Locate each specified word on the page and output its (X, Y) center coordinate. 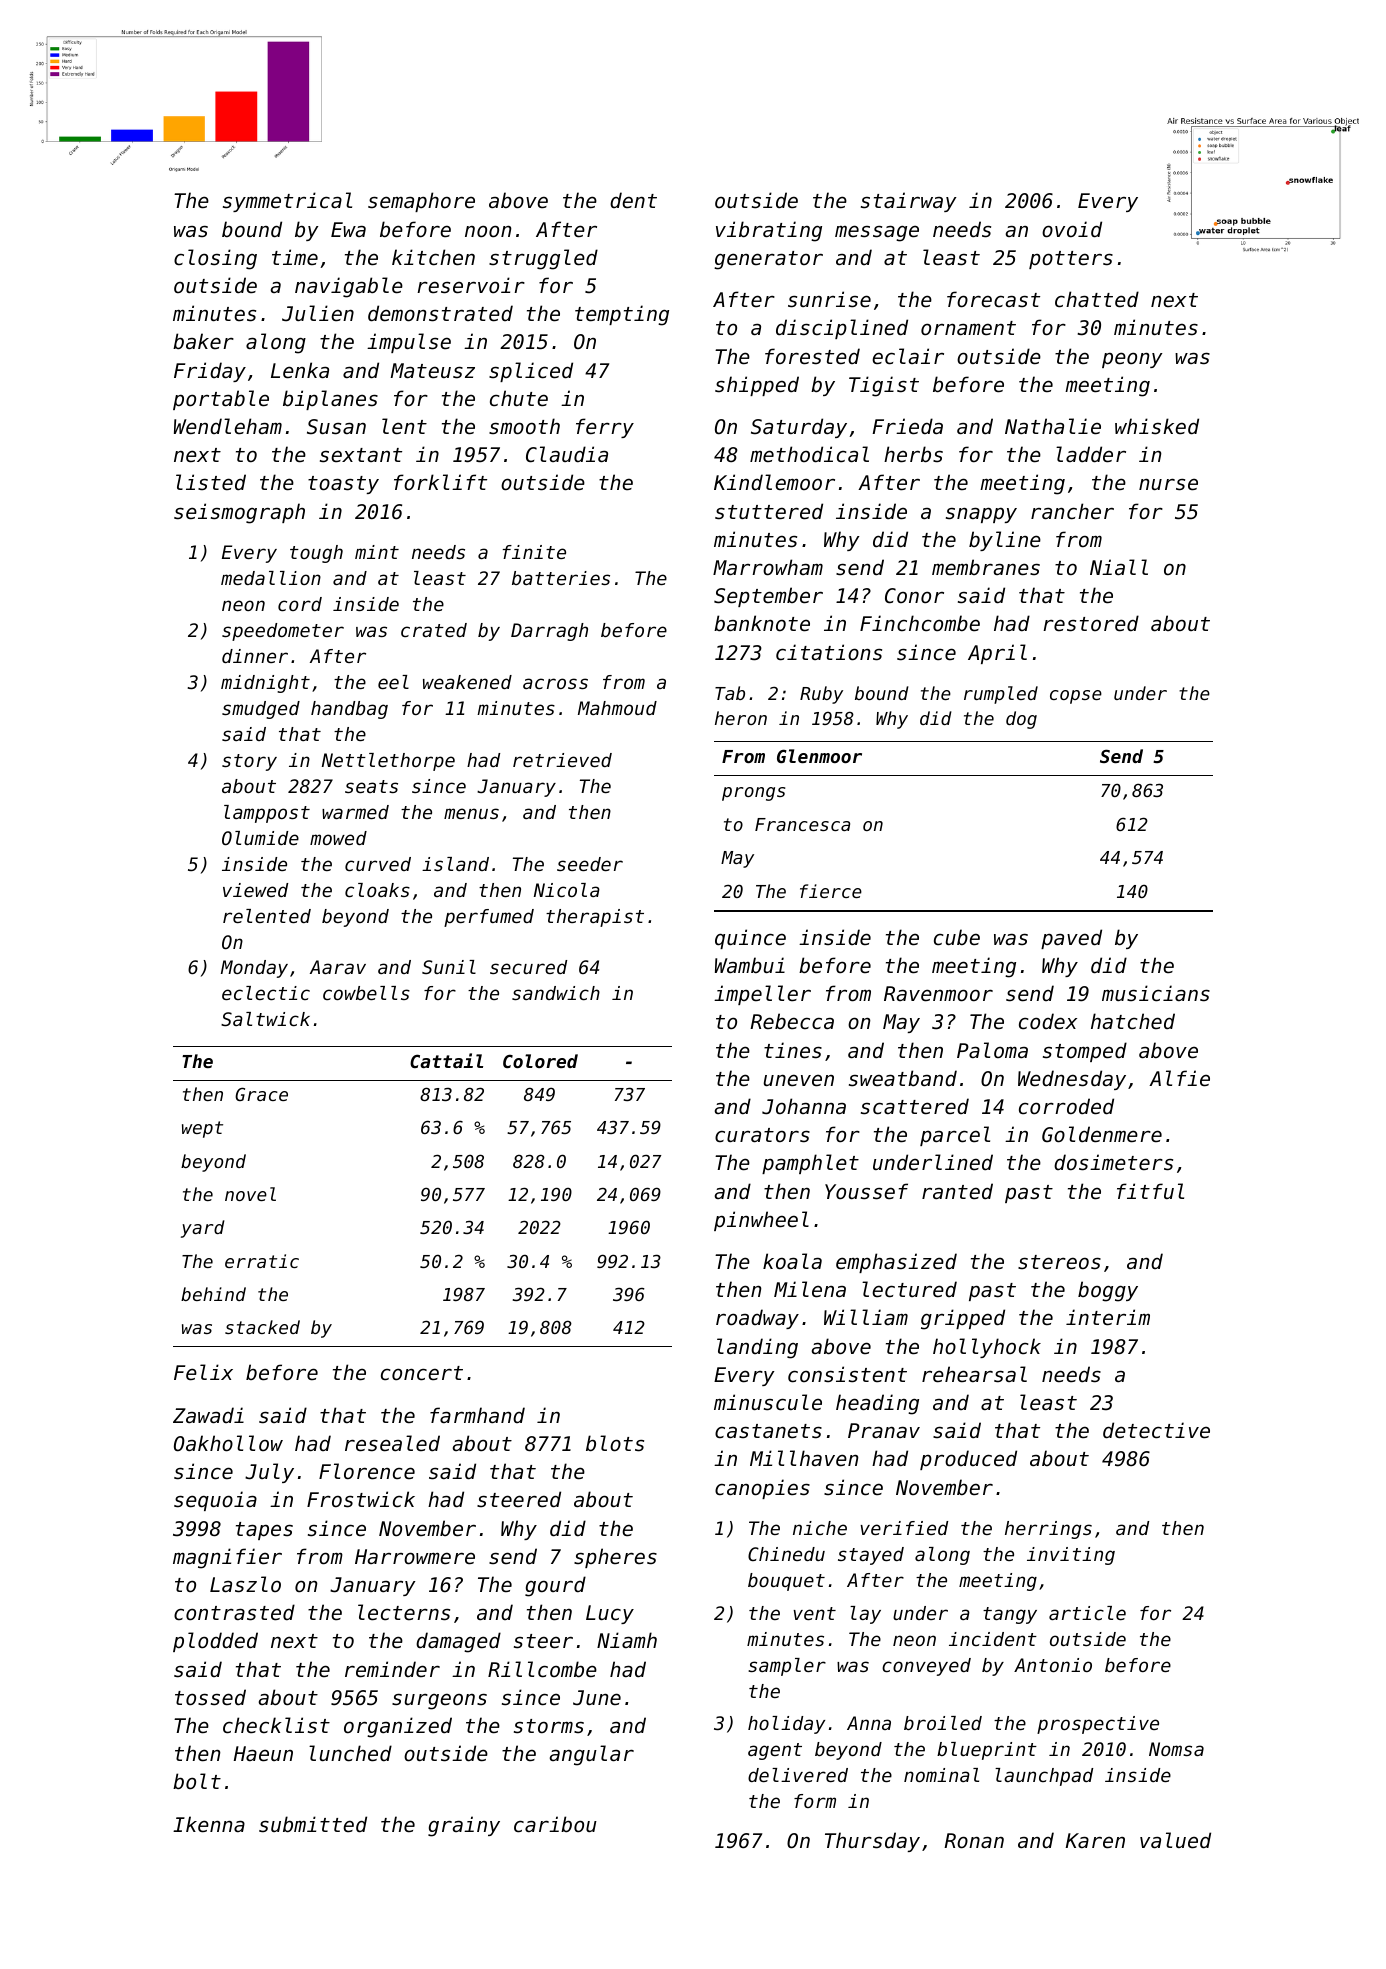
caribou (555, 1824)
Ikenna (209, 1824)
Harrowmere (415, 1557)
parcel (955, 1136)
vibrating (769, 231)
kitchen (433, 257)
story (249, 762)
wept (202, 1129)
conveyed (926, 1667)
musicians (1156, 993)
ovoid (1072, 229)
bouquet (786, 1582)
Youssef (866, 1191)
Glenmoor (819, 756)
